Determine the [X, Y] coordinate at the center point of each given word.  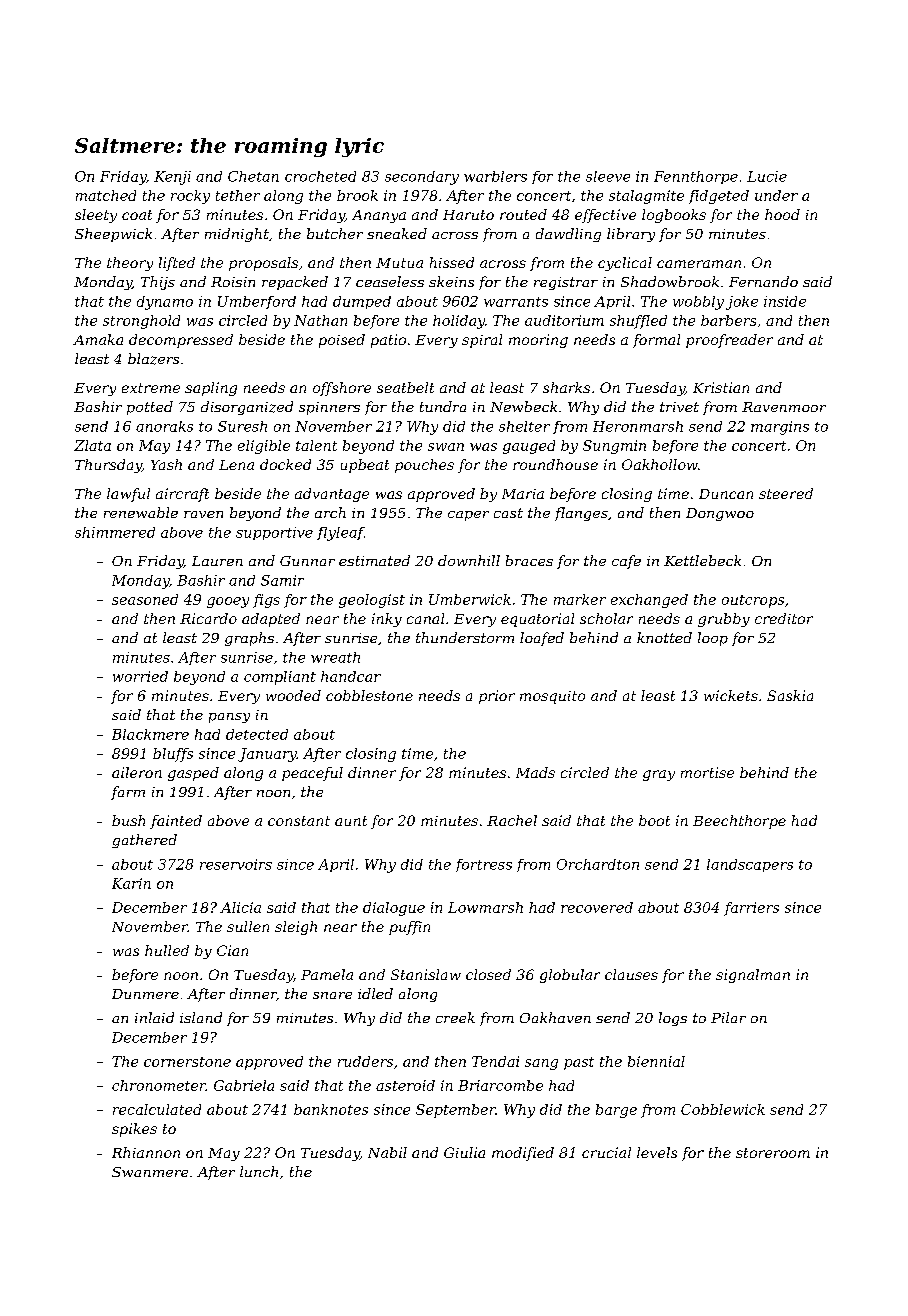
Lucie [767, 176]
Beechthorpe [739, 822]
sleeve [608, 176]
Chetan [253, 176]
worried [140, 676]
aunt [351, 821]
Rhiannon [146, 1152]
